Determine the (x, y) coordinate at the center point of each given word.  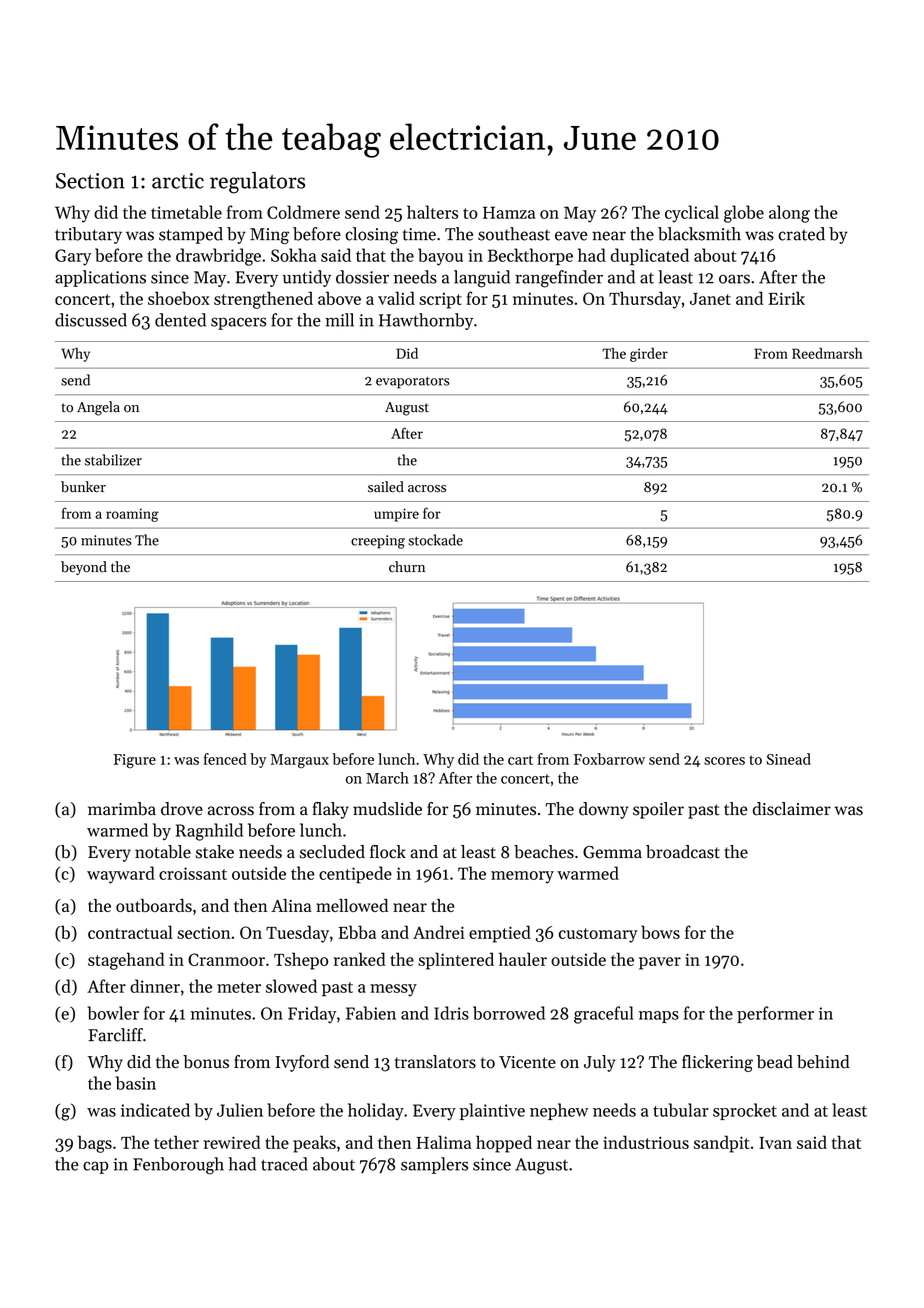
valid (396, 298)
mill (339, 320)
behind (823, 1062)
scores (724, 761)
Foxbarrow (609, 759)
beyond (84, 568)
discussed (91, 320)
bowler (113, 1013)
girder (649, 355)
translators (435, 1062)
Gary (73, 257)
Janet (710, 299)
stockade (435, 540)
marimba (122, 809)
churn (407, 567)
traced (284, 1164)
